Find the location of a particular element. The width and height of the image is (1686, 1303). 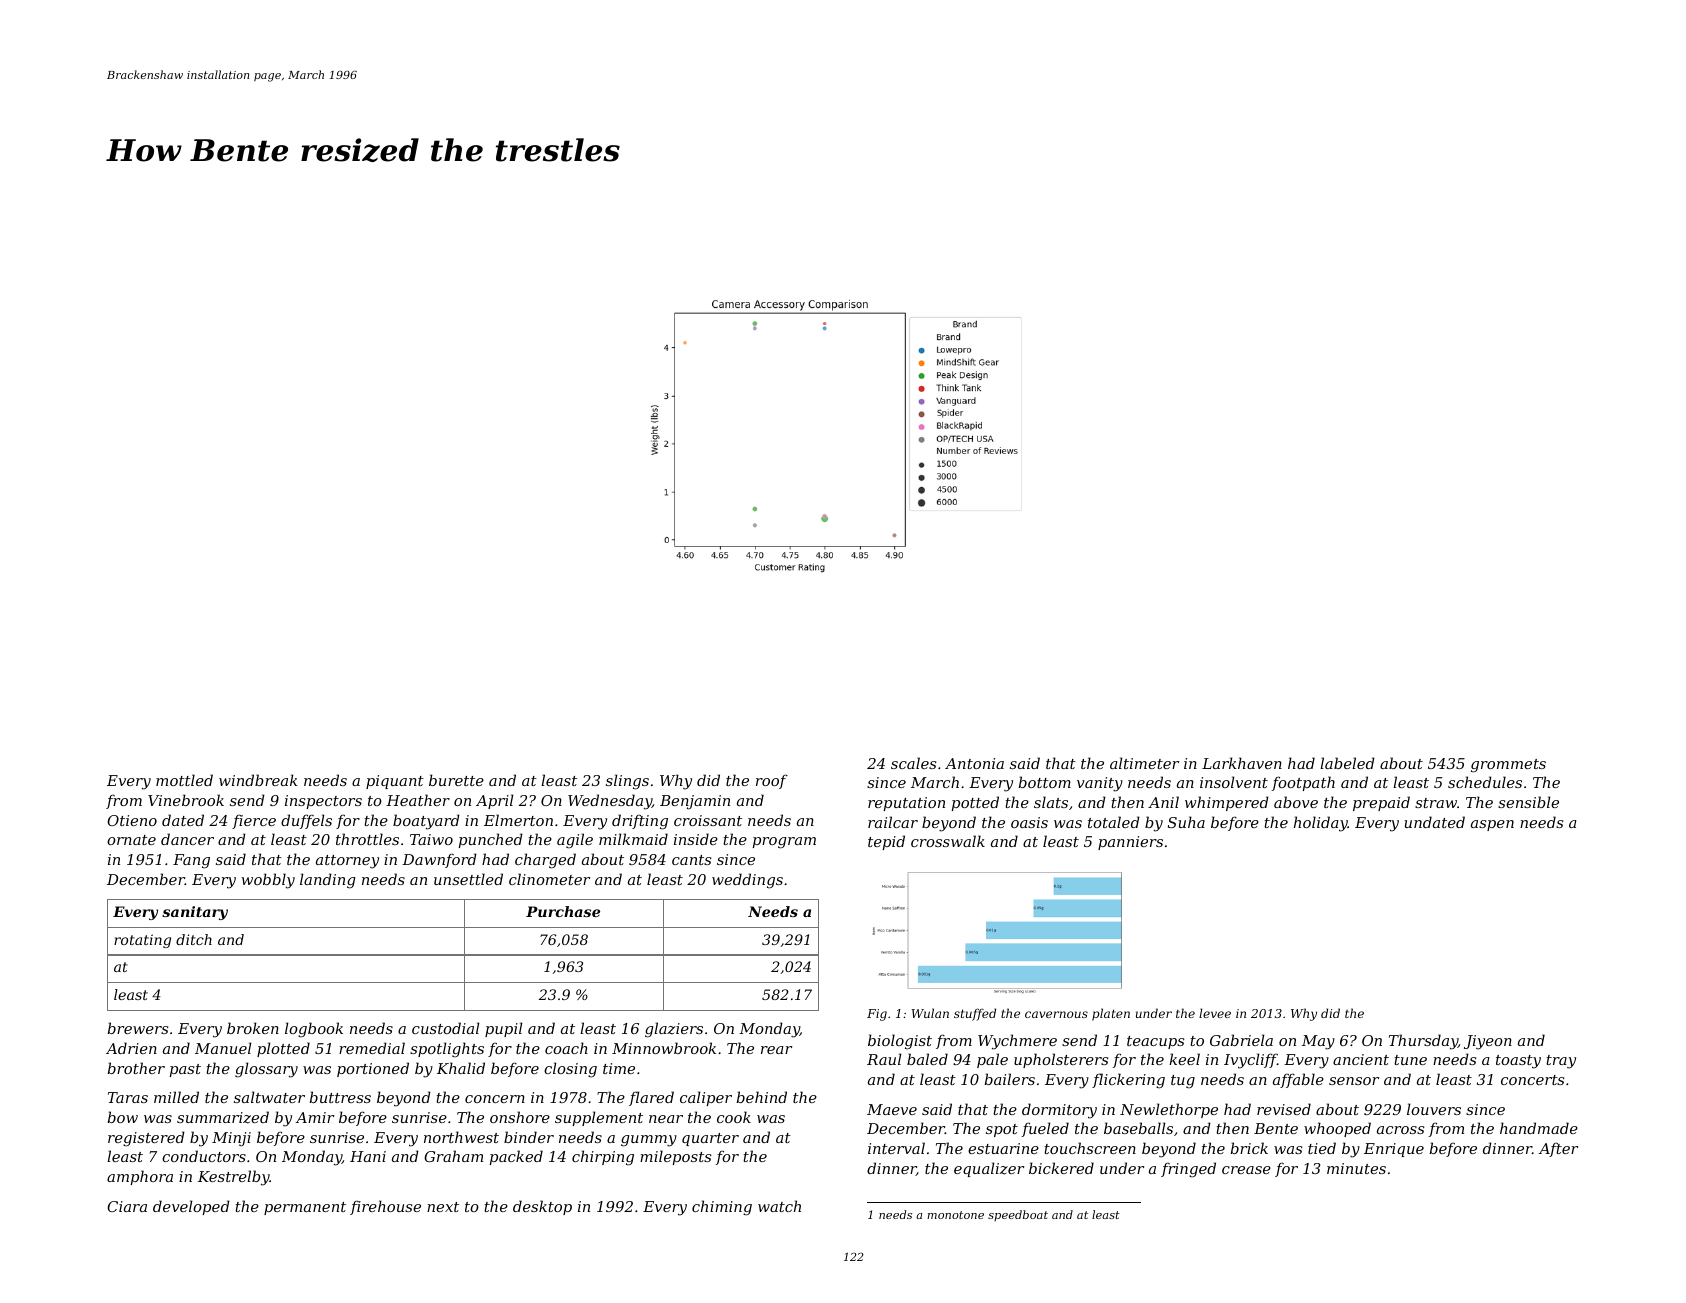

burette is located at coordinates (456, 780).
